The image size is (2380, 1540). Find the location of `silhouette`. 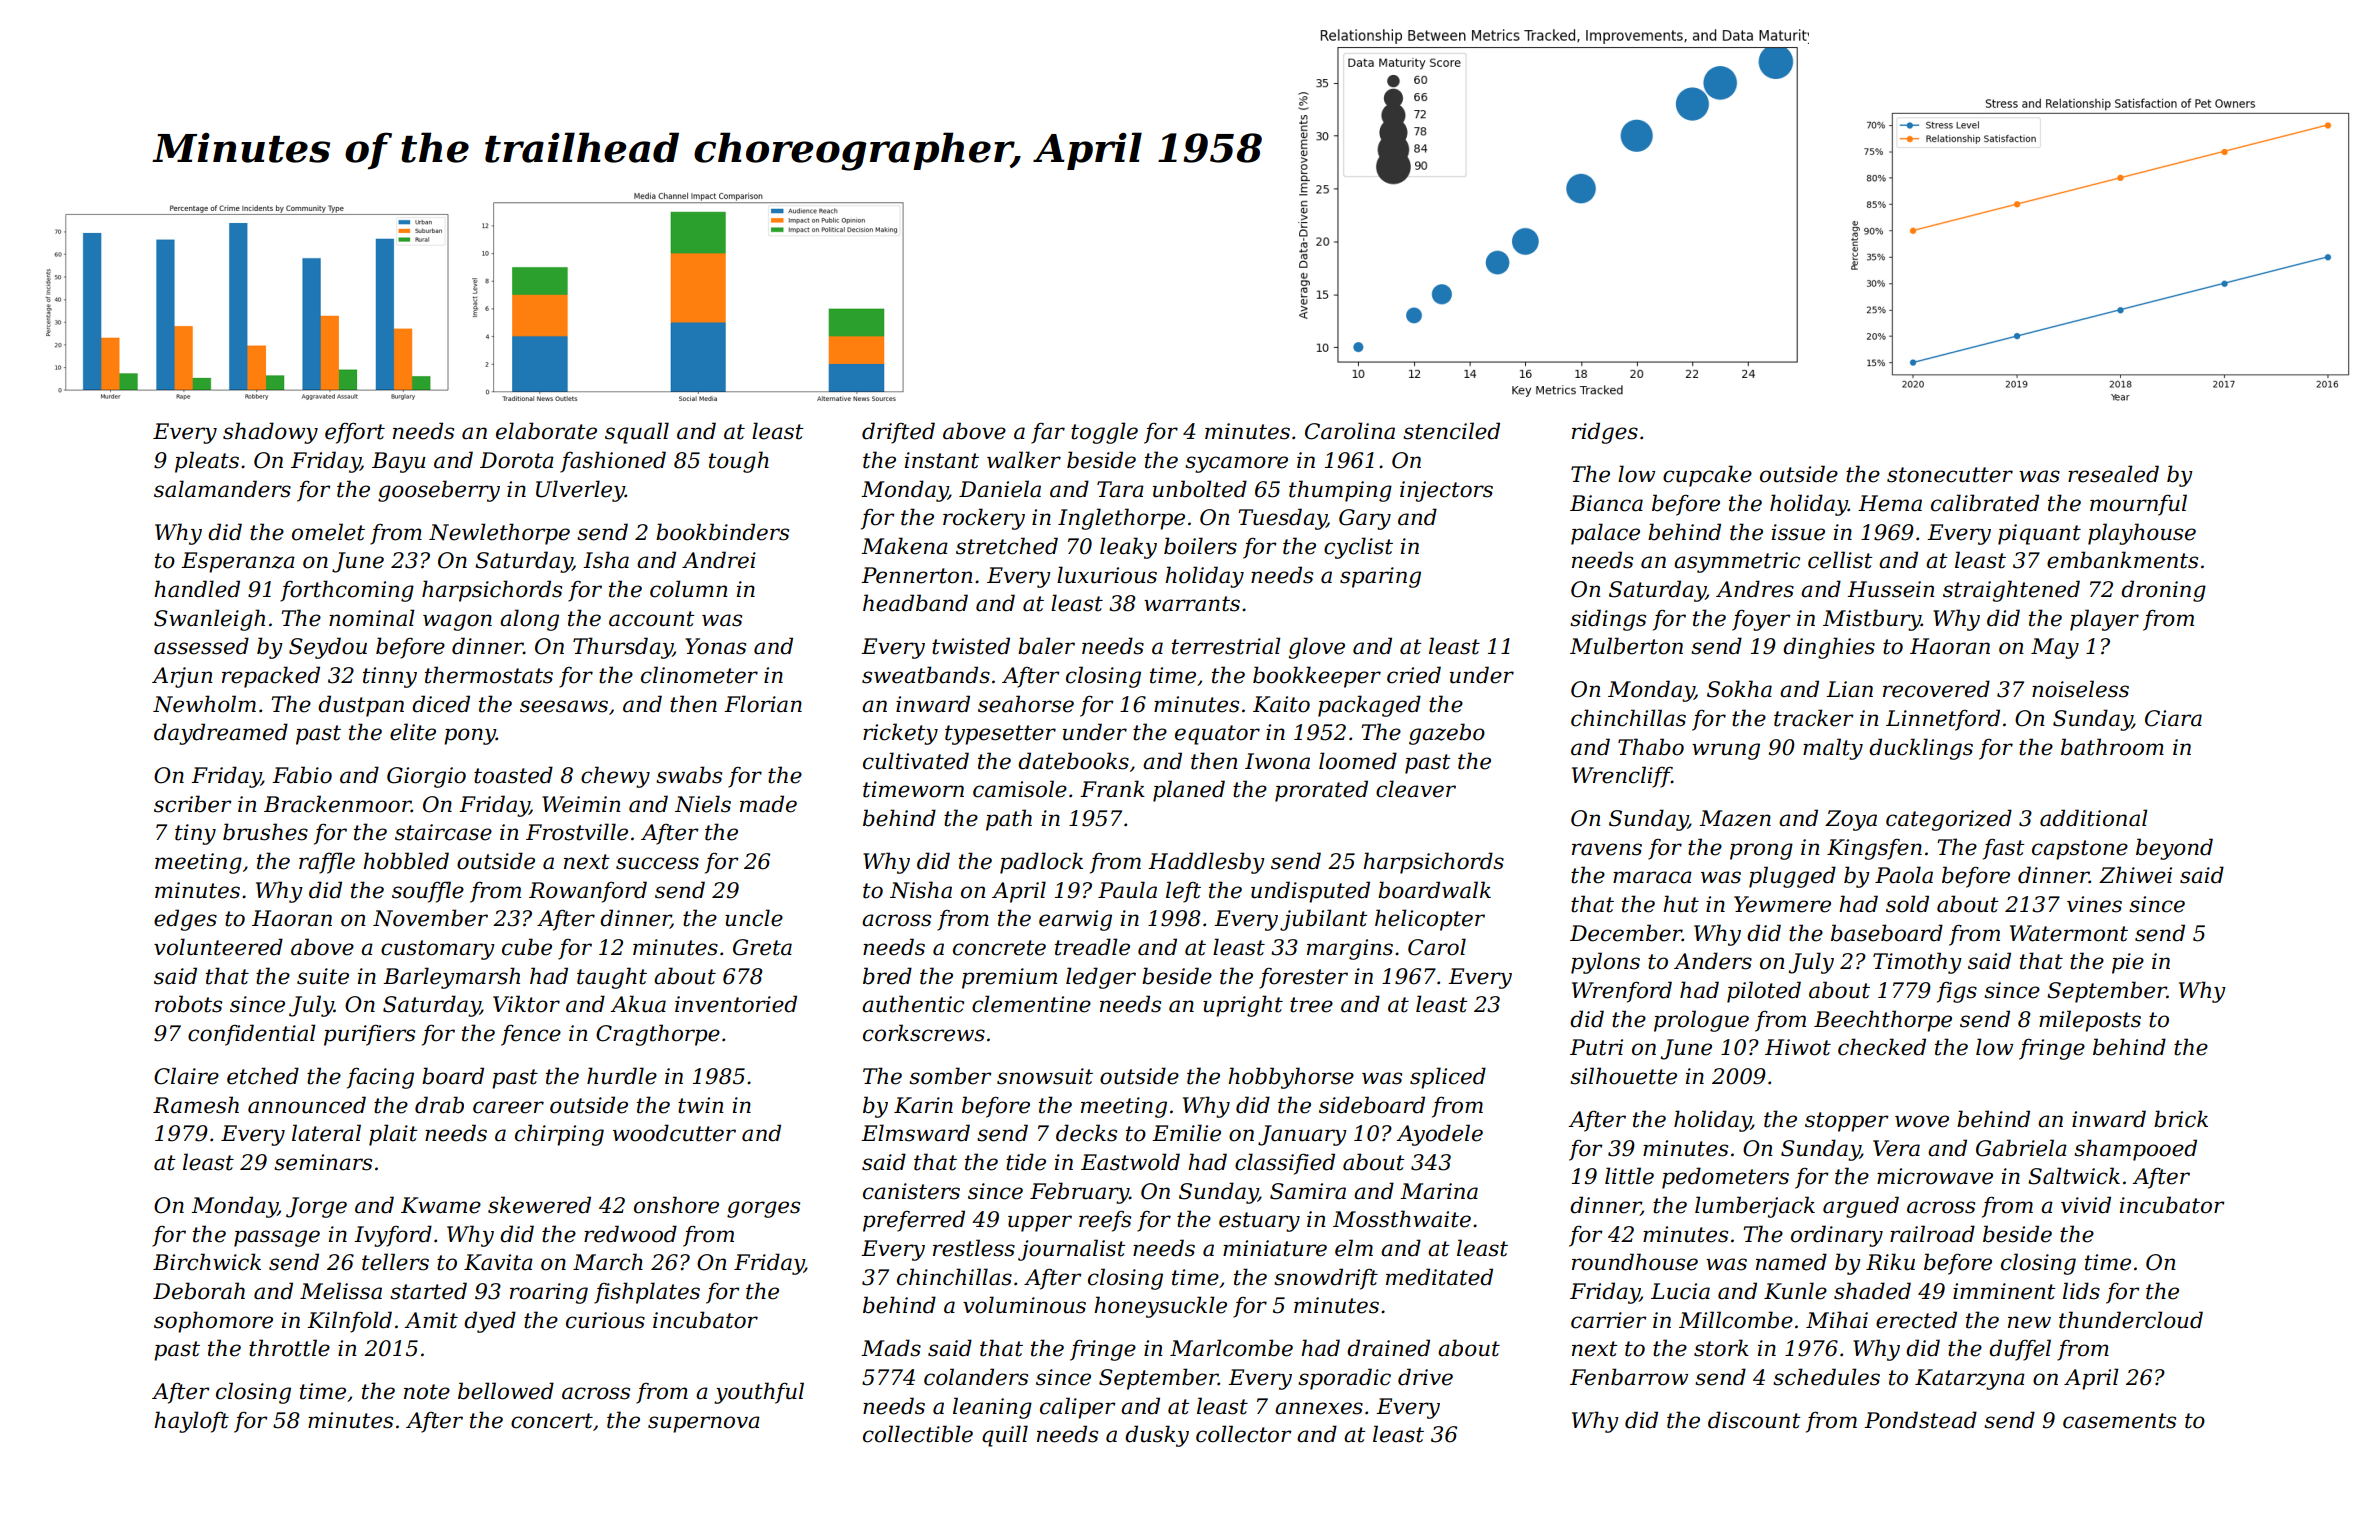

silhouette is located at coordinates (1623, 1076).
